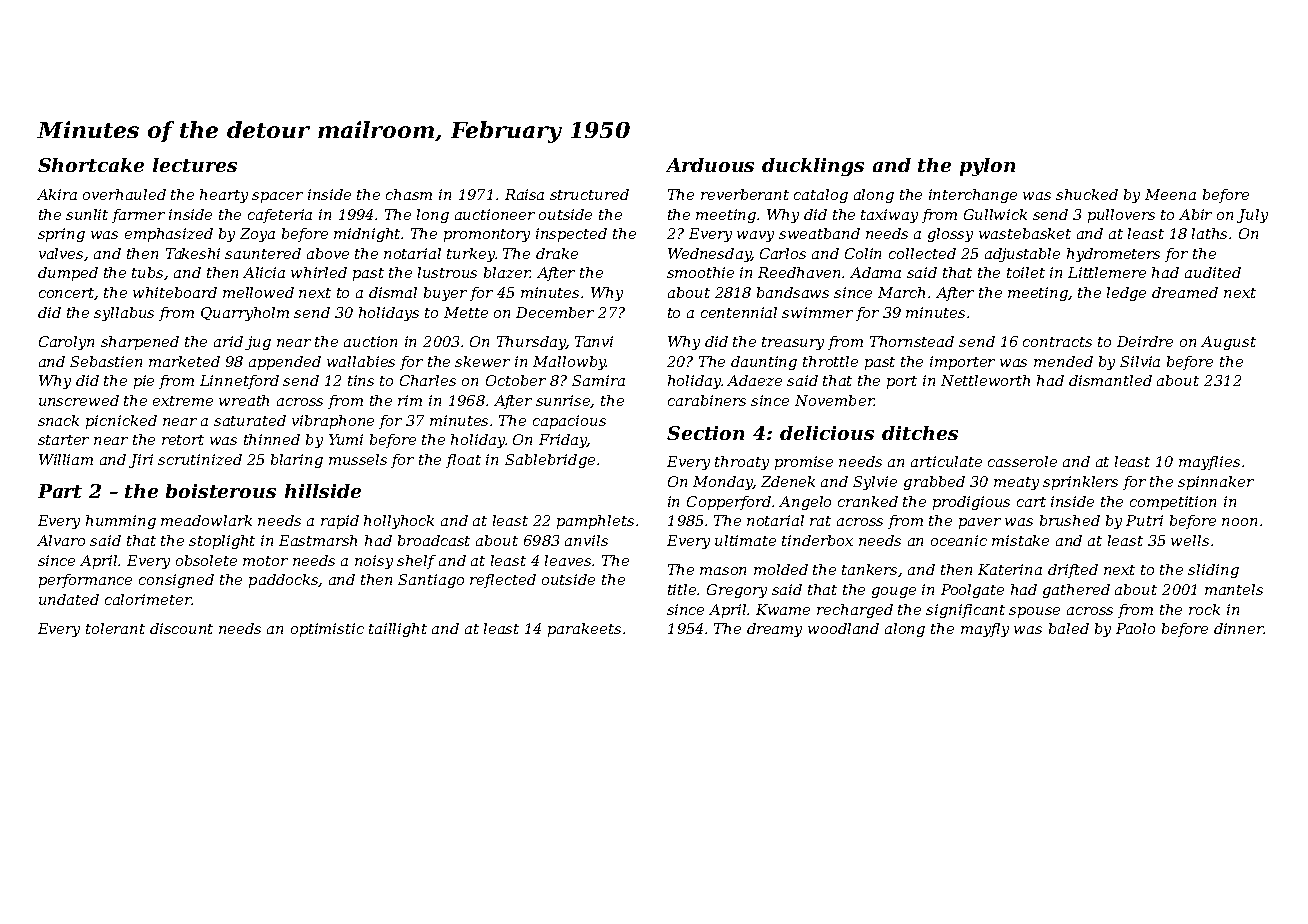  What do you see at coordinates (584, 630) in the image?
I see `parakeets` at bounding box center [584, 630].
